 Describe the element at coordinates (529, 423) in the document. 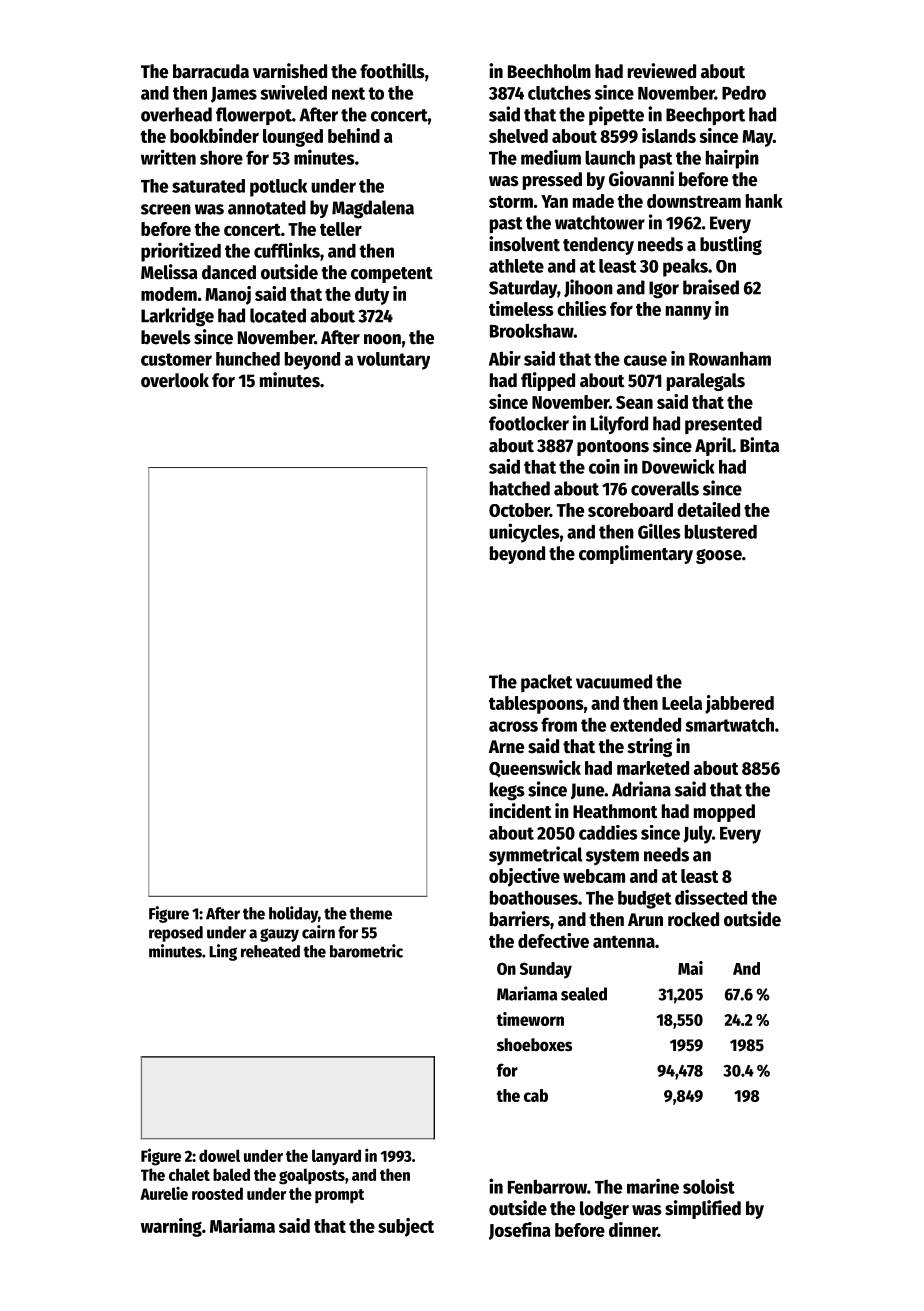

I see `footlocker` at that location.
